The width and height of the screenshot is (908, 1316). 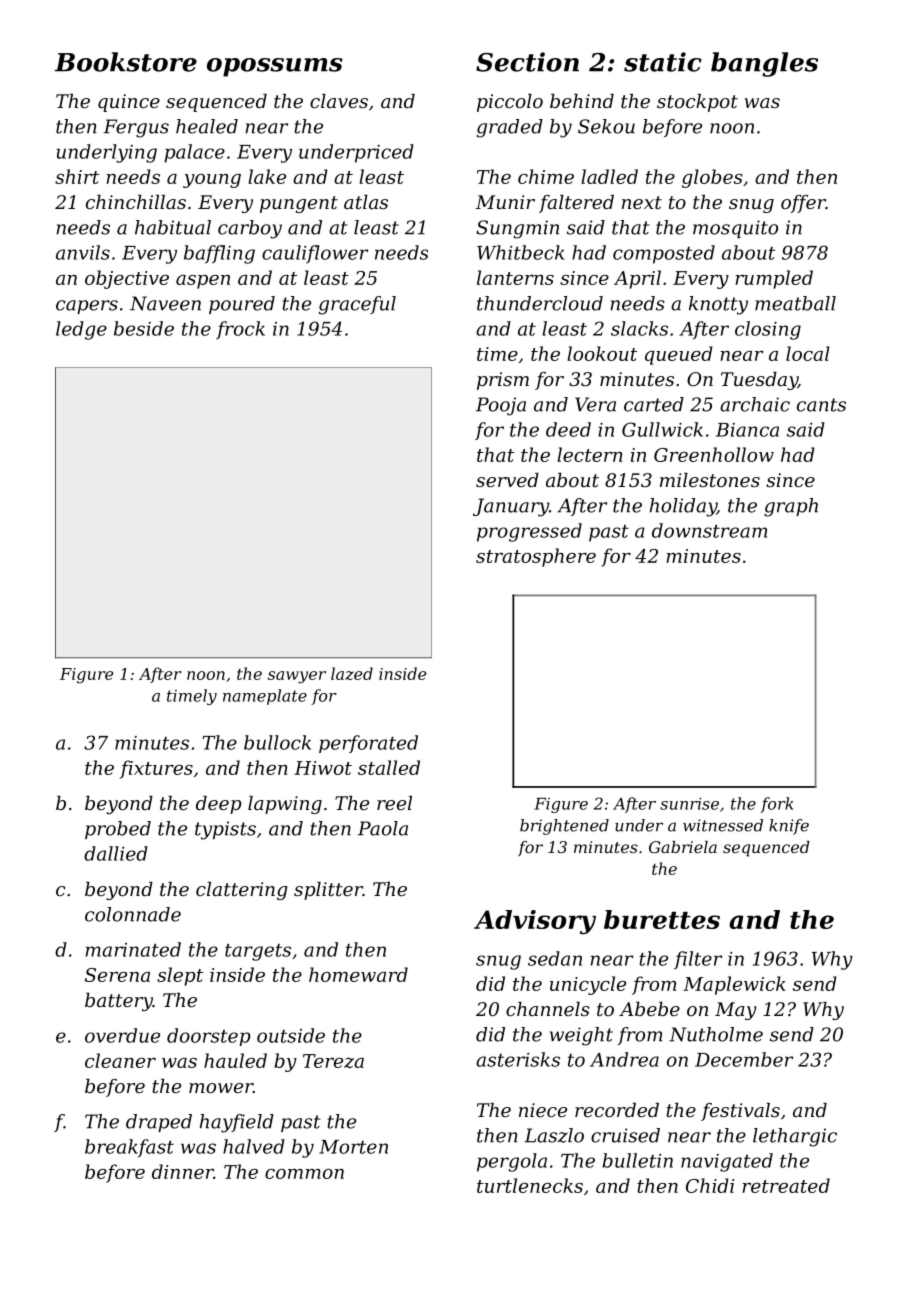 I want to click on colonnade, so click(x=133, y=914).
